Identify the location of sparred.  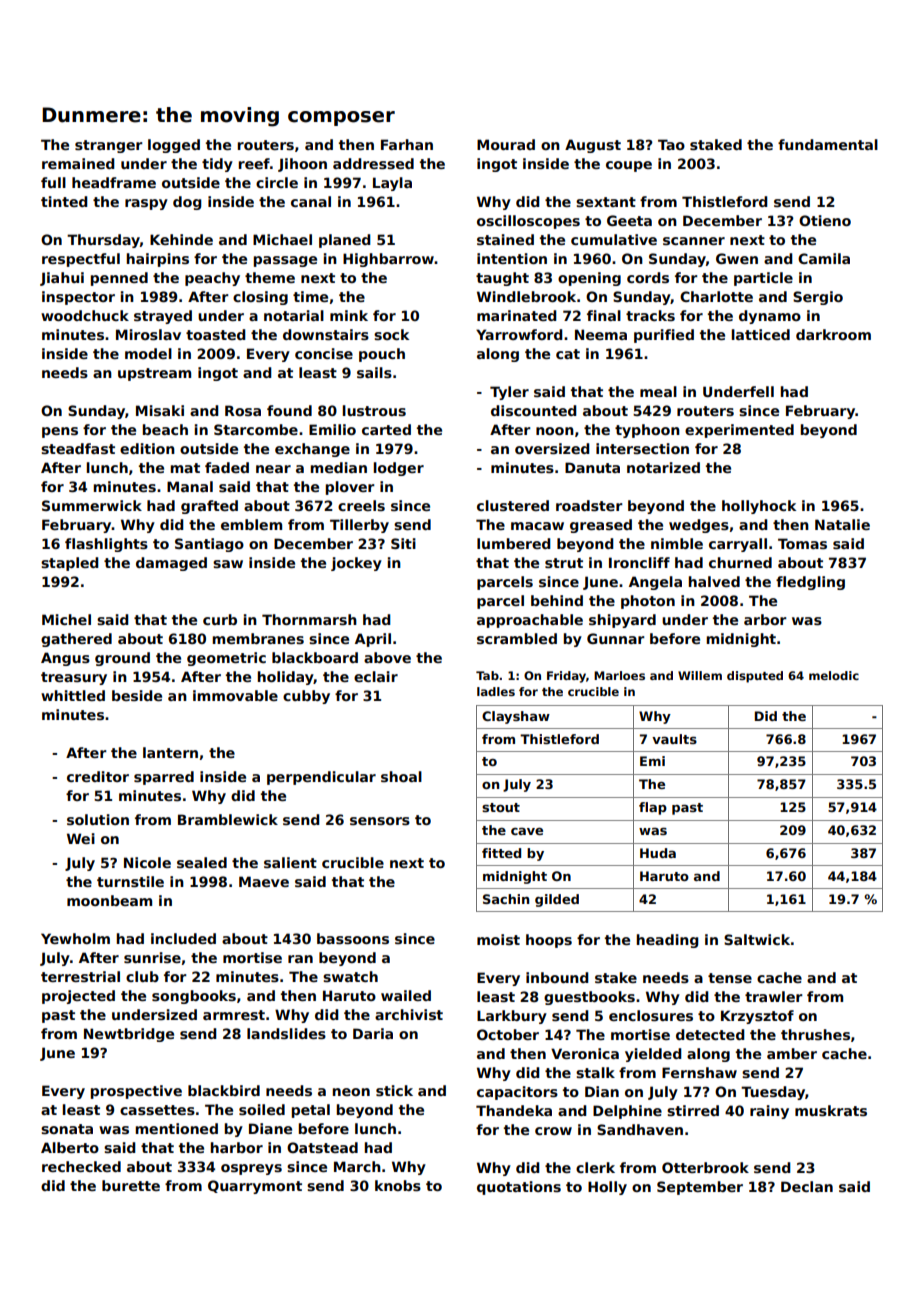
(164, 778).
